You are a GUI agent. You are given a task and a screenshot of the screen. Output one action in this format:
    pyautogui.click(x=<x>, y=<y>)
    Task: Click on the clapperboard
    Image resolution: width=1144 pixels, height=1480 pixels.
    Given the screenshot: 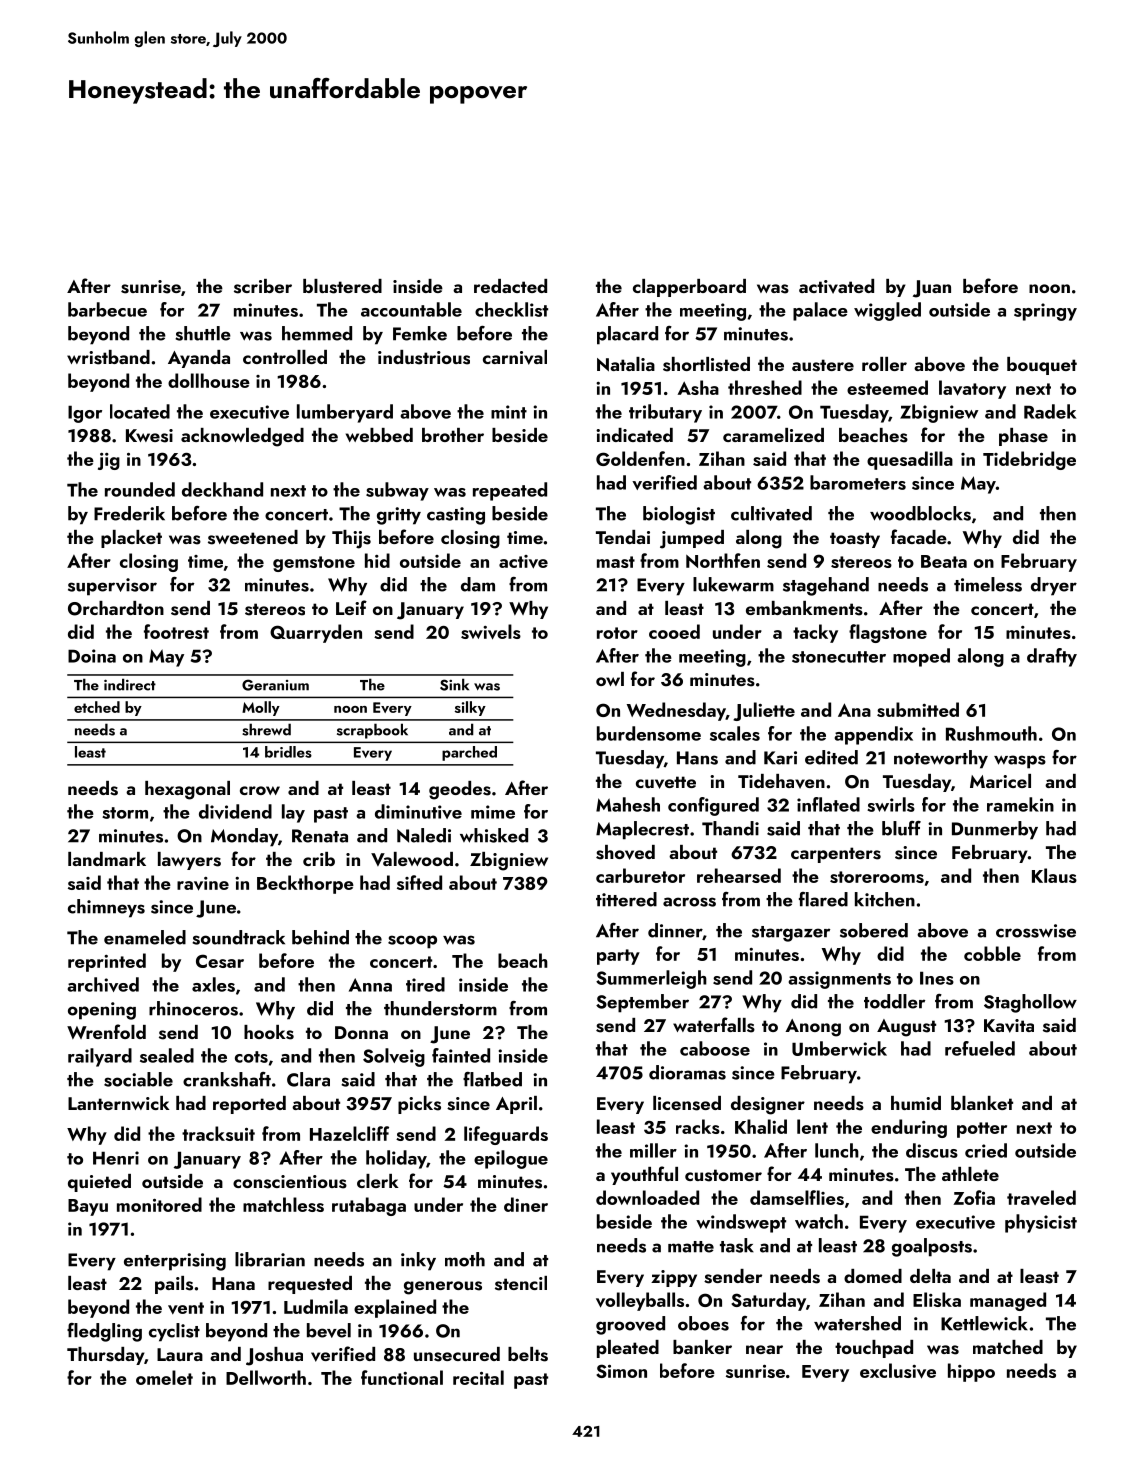 What is the action you would take?
    pyautogui.click(x=689, y=288)
